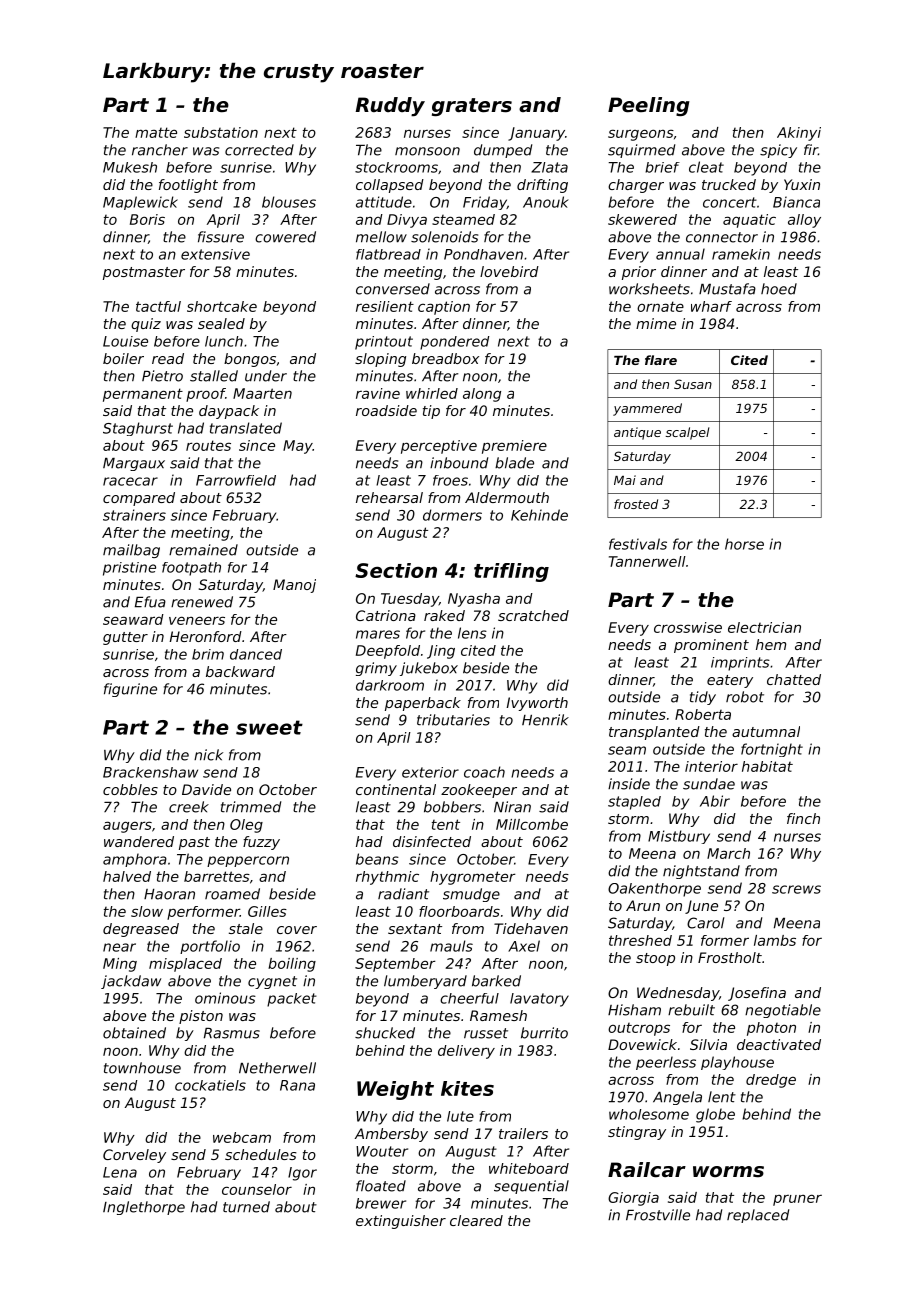  What do you see at coordinates (396, 167) in the image?
I see `stockrooms` at bounding box center [396, 167].
